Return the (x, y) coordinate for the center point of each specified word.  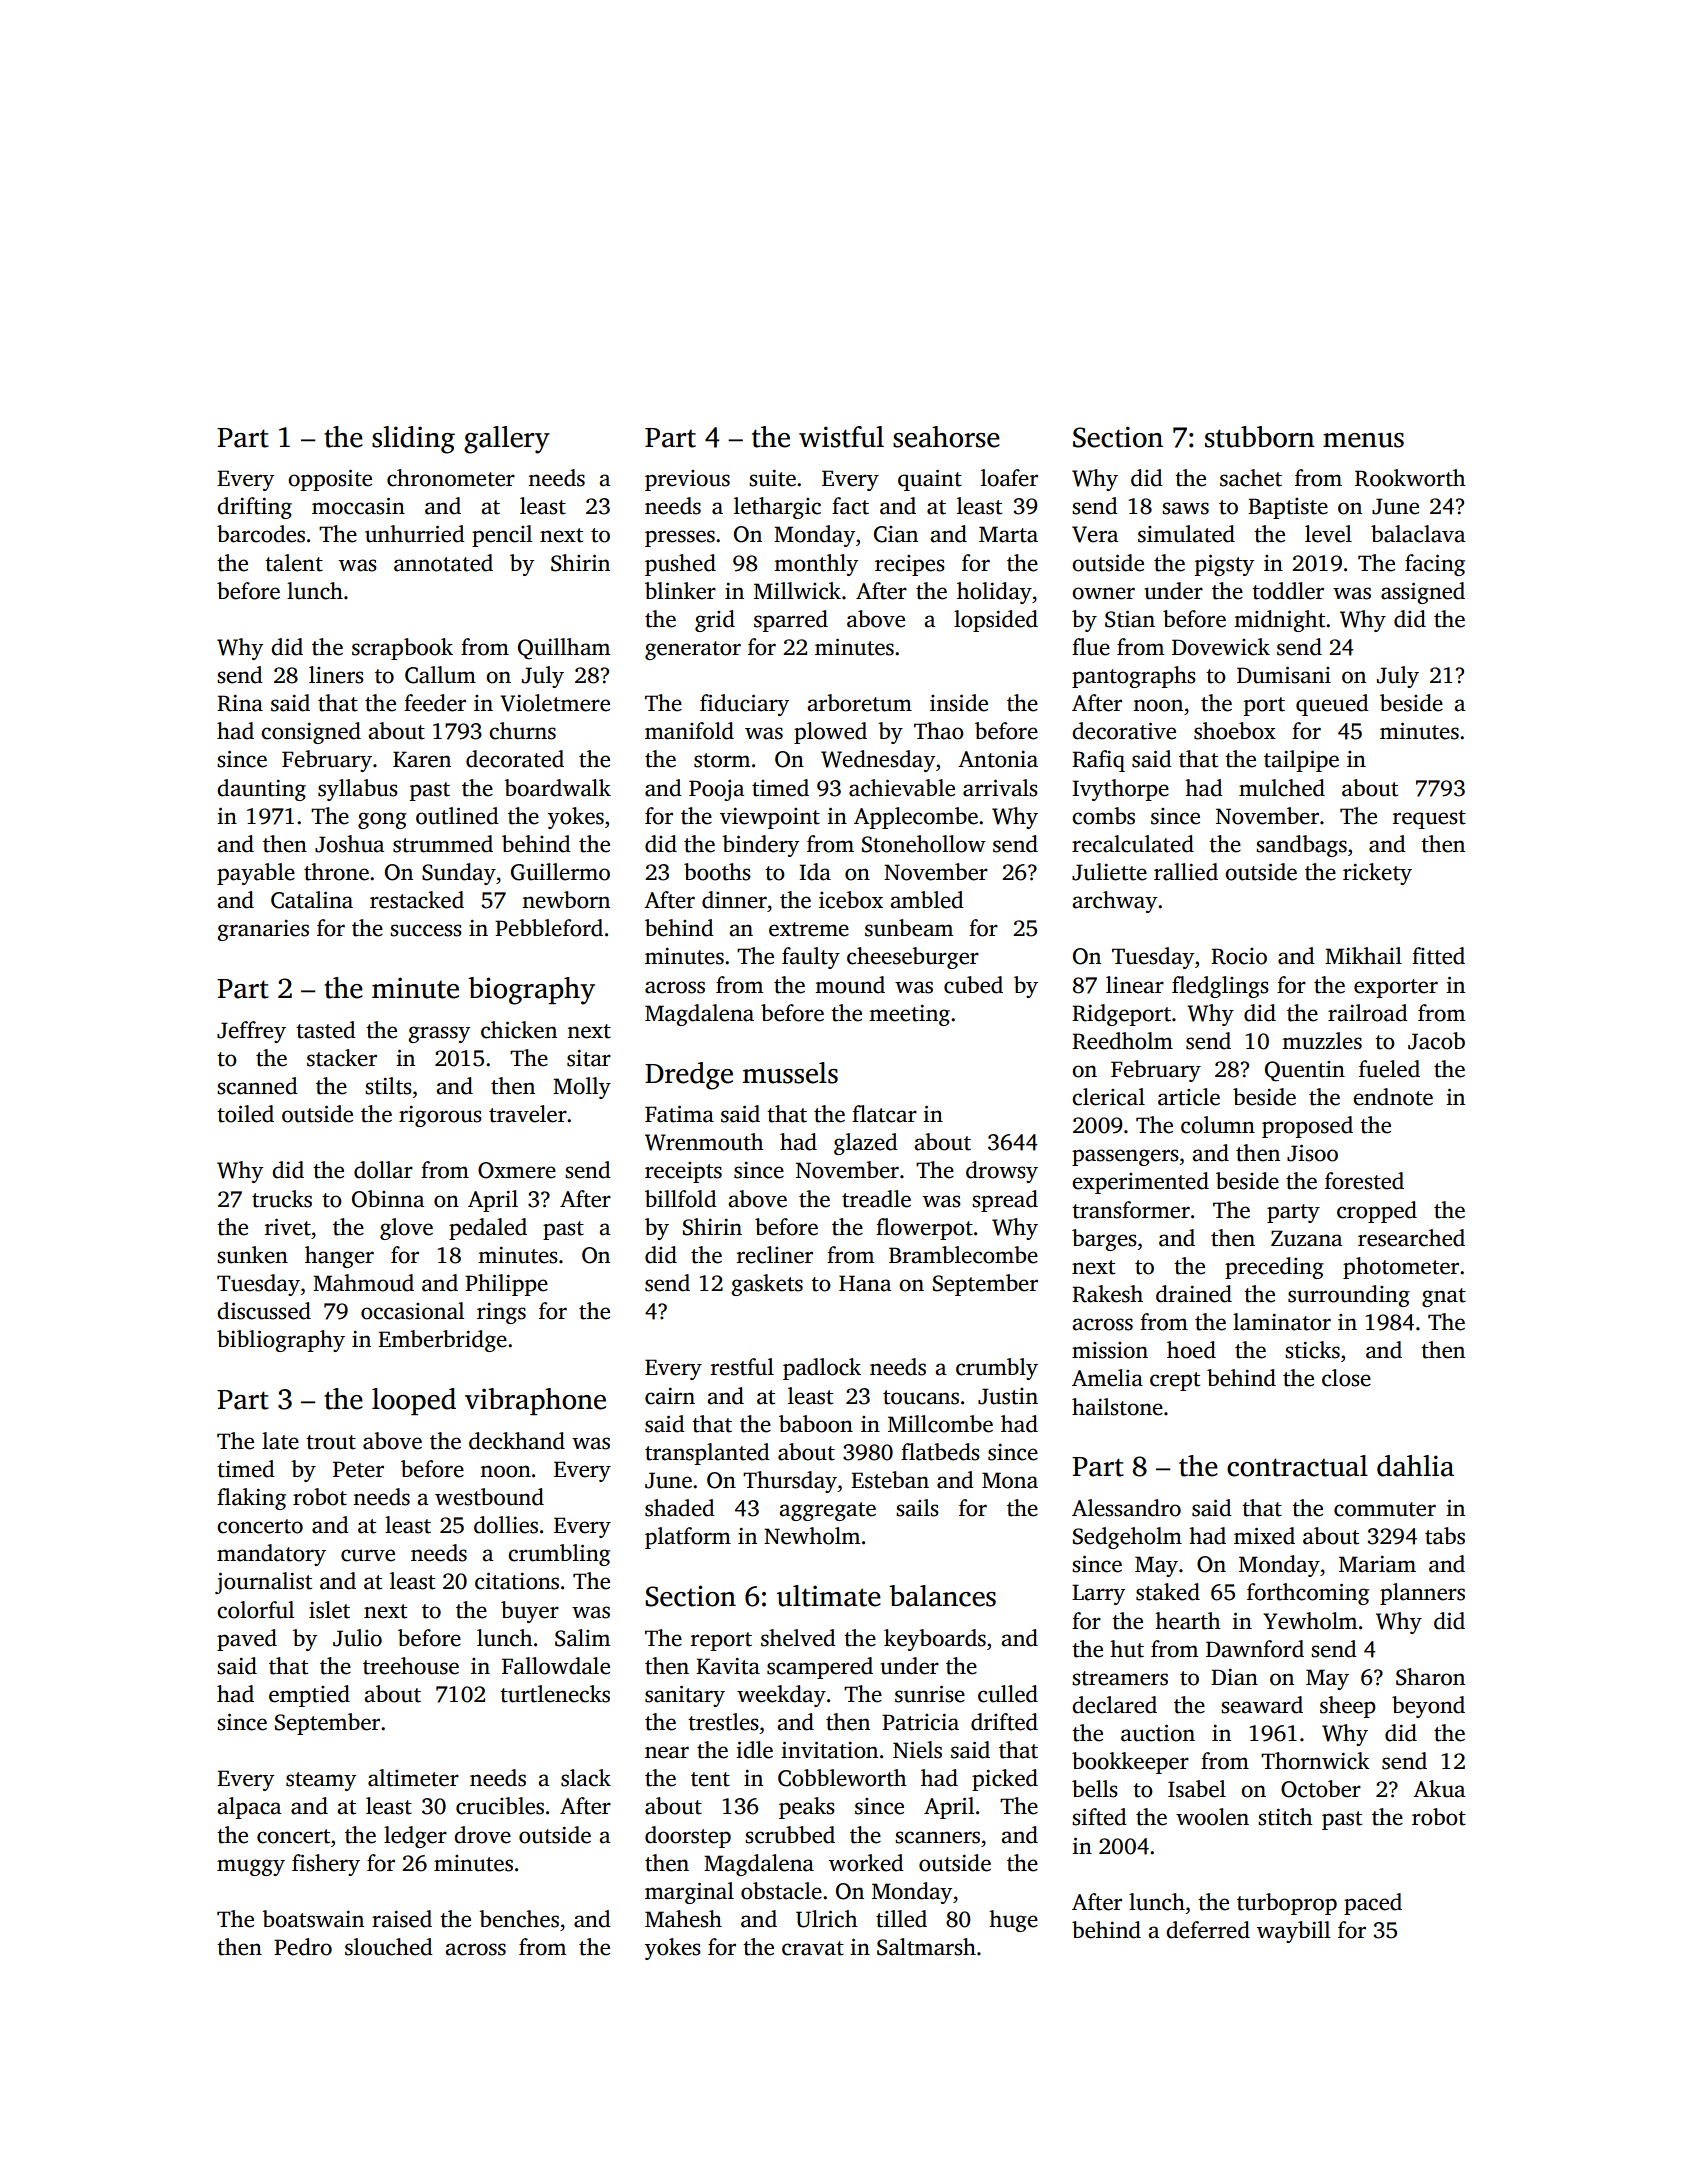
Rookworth (1410, 478)
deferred (1208, 1930)
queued (1332, 705)
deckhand (517, 1441)
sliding (413, 440)
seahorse (946, 437)
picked (1005, 1780)
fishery (326, 1865)
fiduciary (744, 705)
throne (336, 872)
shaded (680, 1508)
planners (1422, 1594)
